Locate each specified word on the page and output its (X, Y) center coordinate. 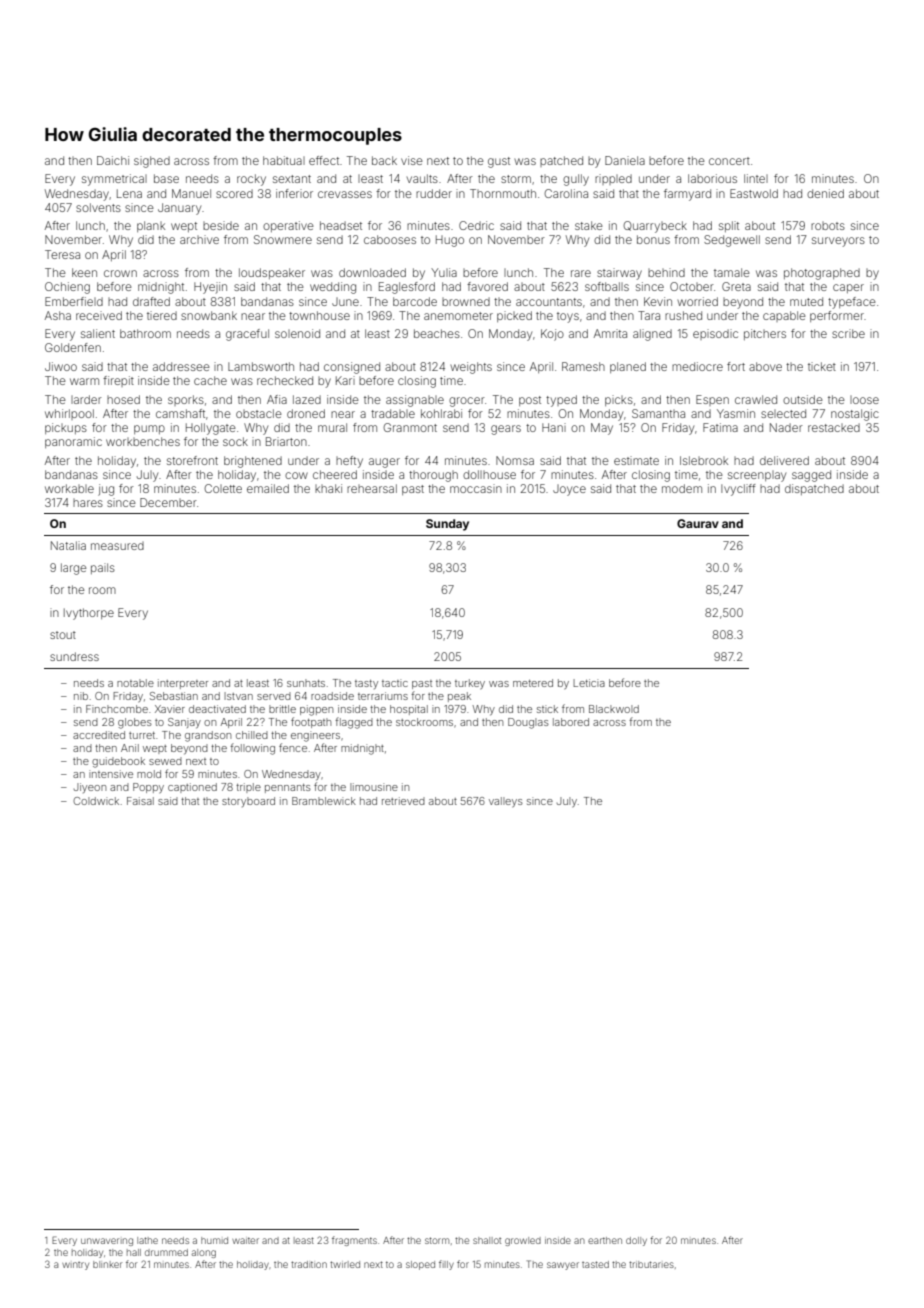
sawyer (563, 1266)
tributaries (651, 1264)
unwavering (107, 1242)
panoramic (73, 442)
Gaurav (698, 523)
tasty (366, 684)
